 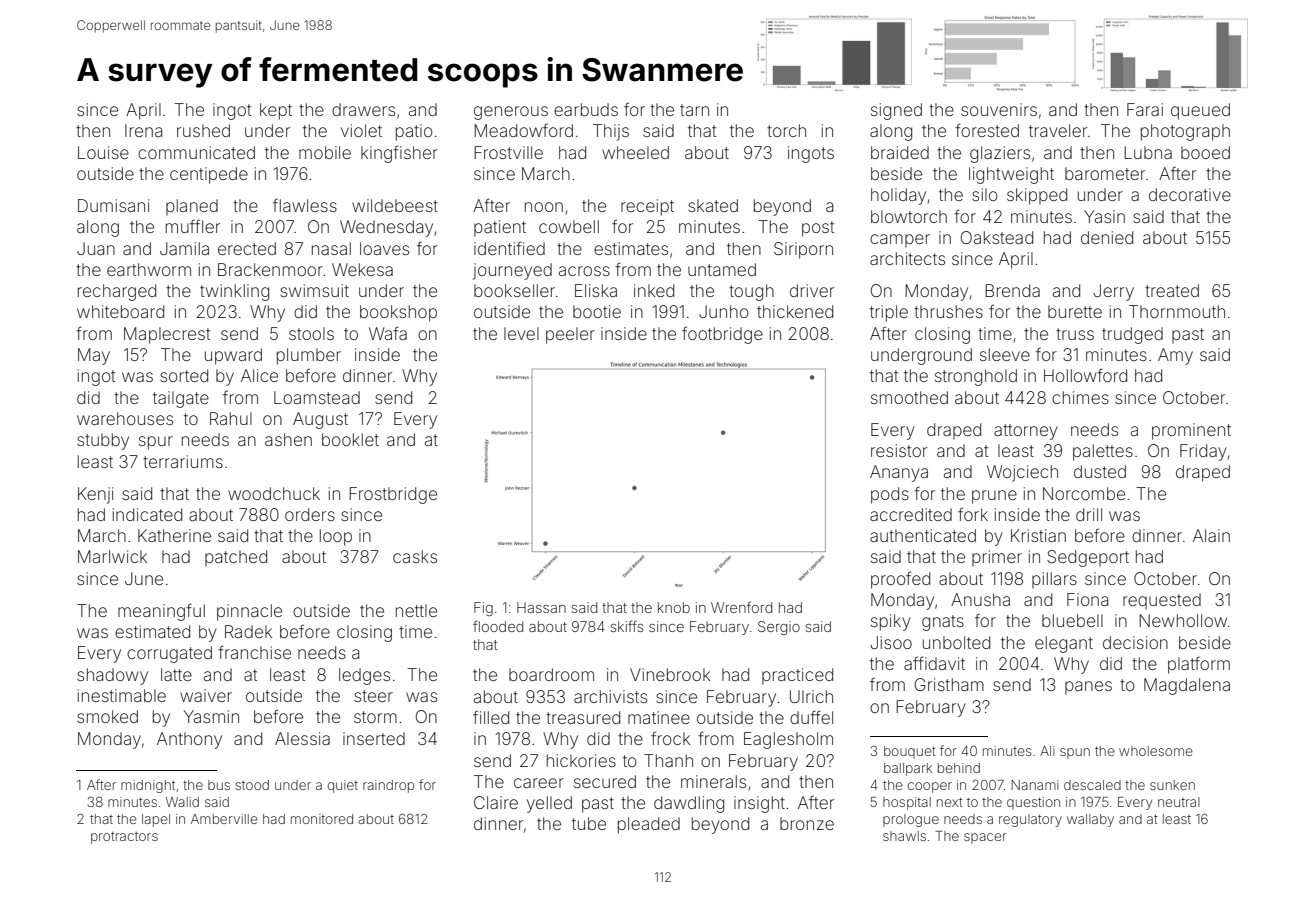 What do you see at coordinates (635, 152) in the page?
I see `wheeled` at bounding box center [635, 152].
